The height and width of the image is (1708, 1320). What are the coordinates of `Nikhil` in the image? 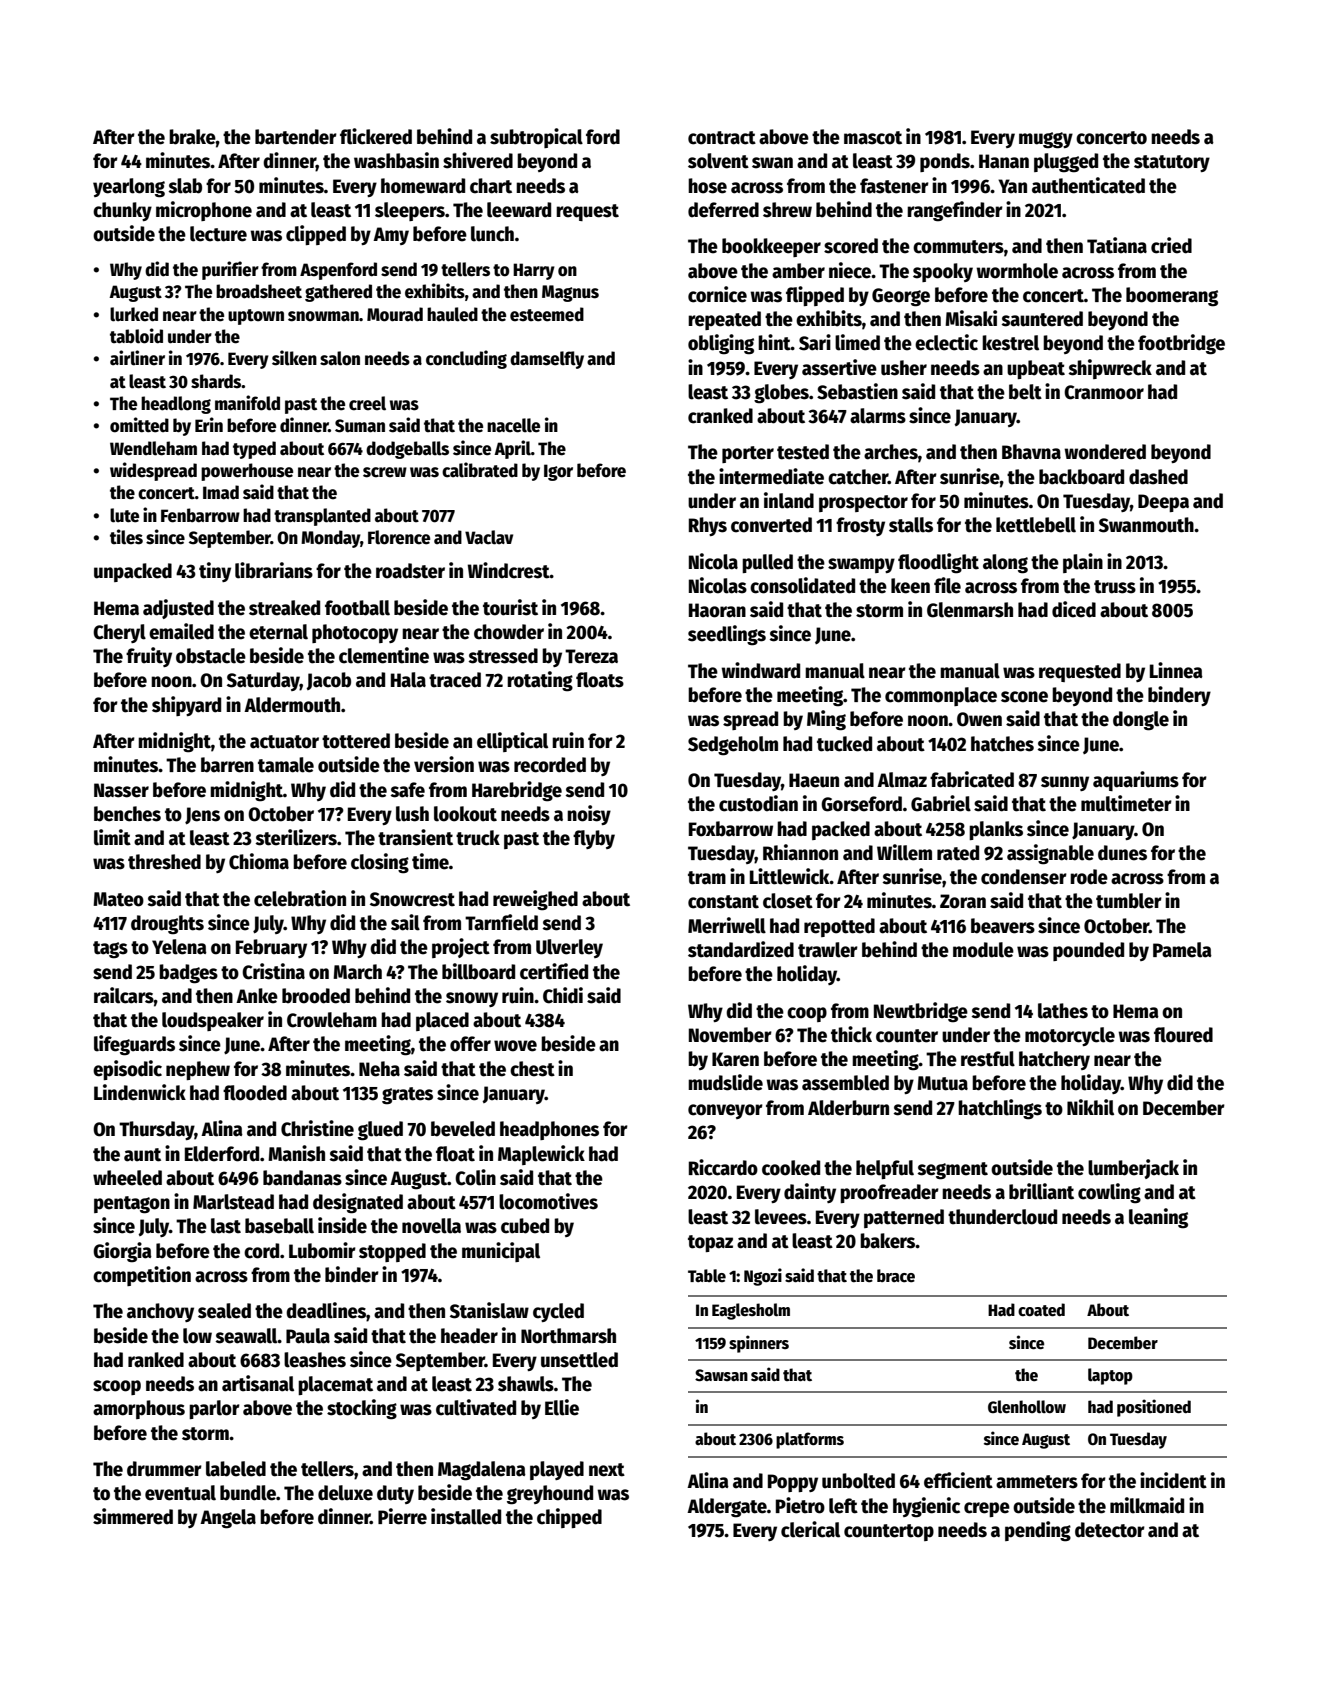 It's located at (1090, 1107).
